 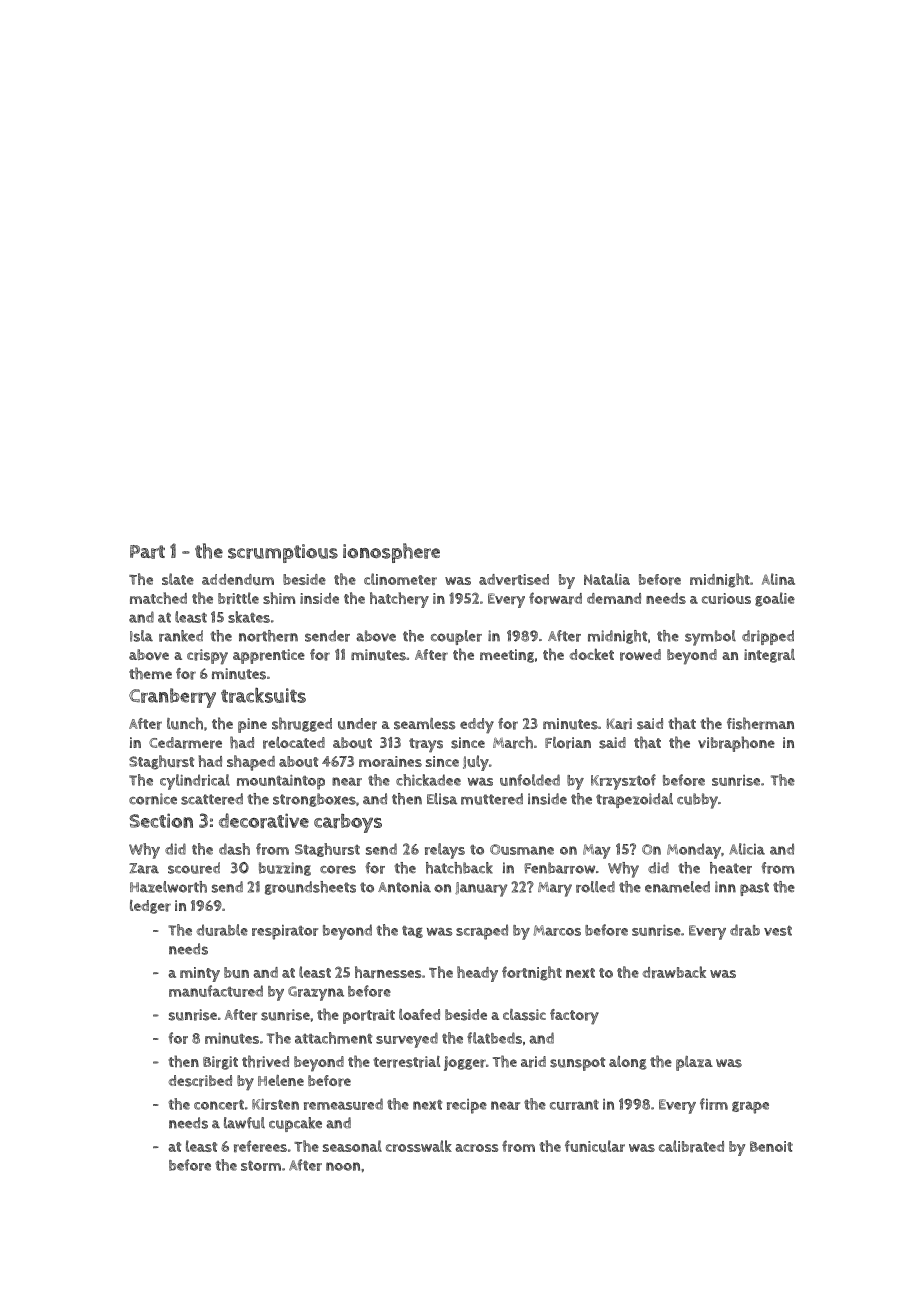 I want to click on Natalia, so click(x=607, y=579).
